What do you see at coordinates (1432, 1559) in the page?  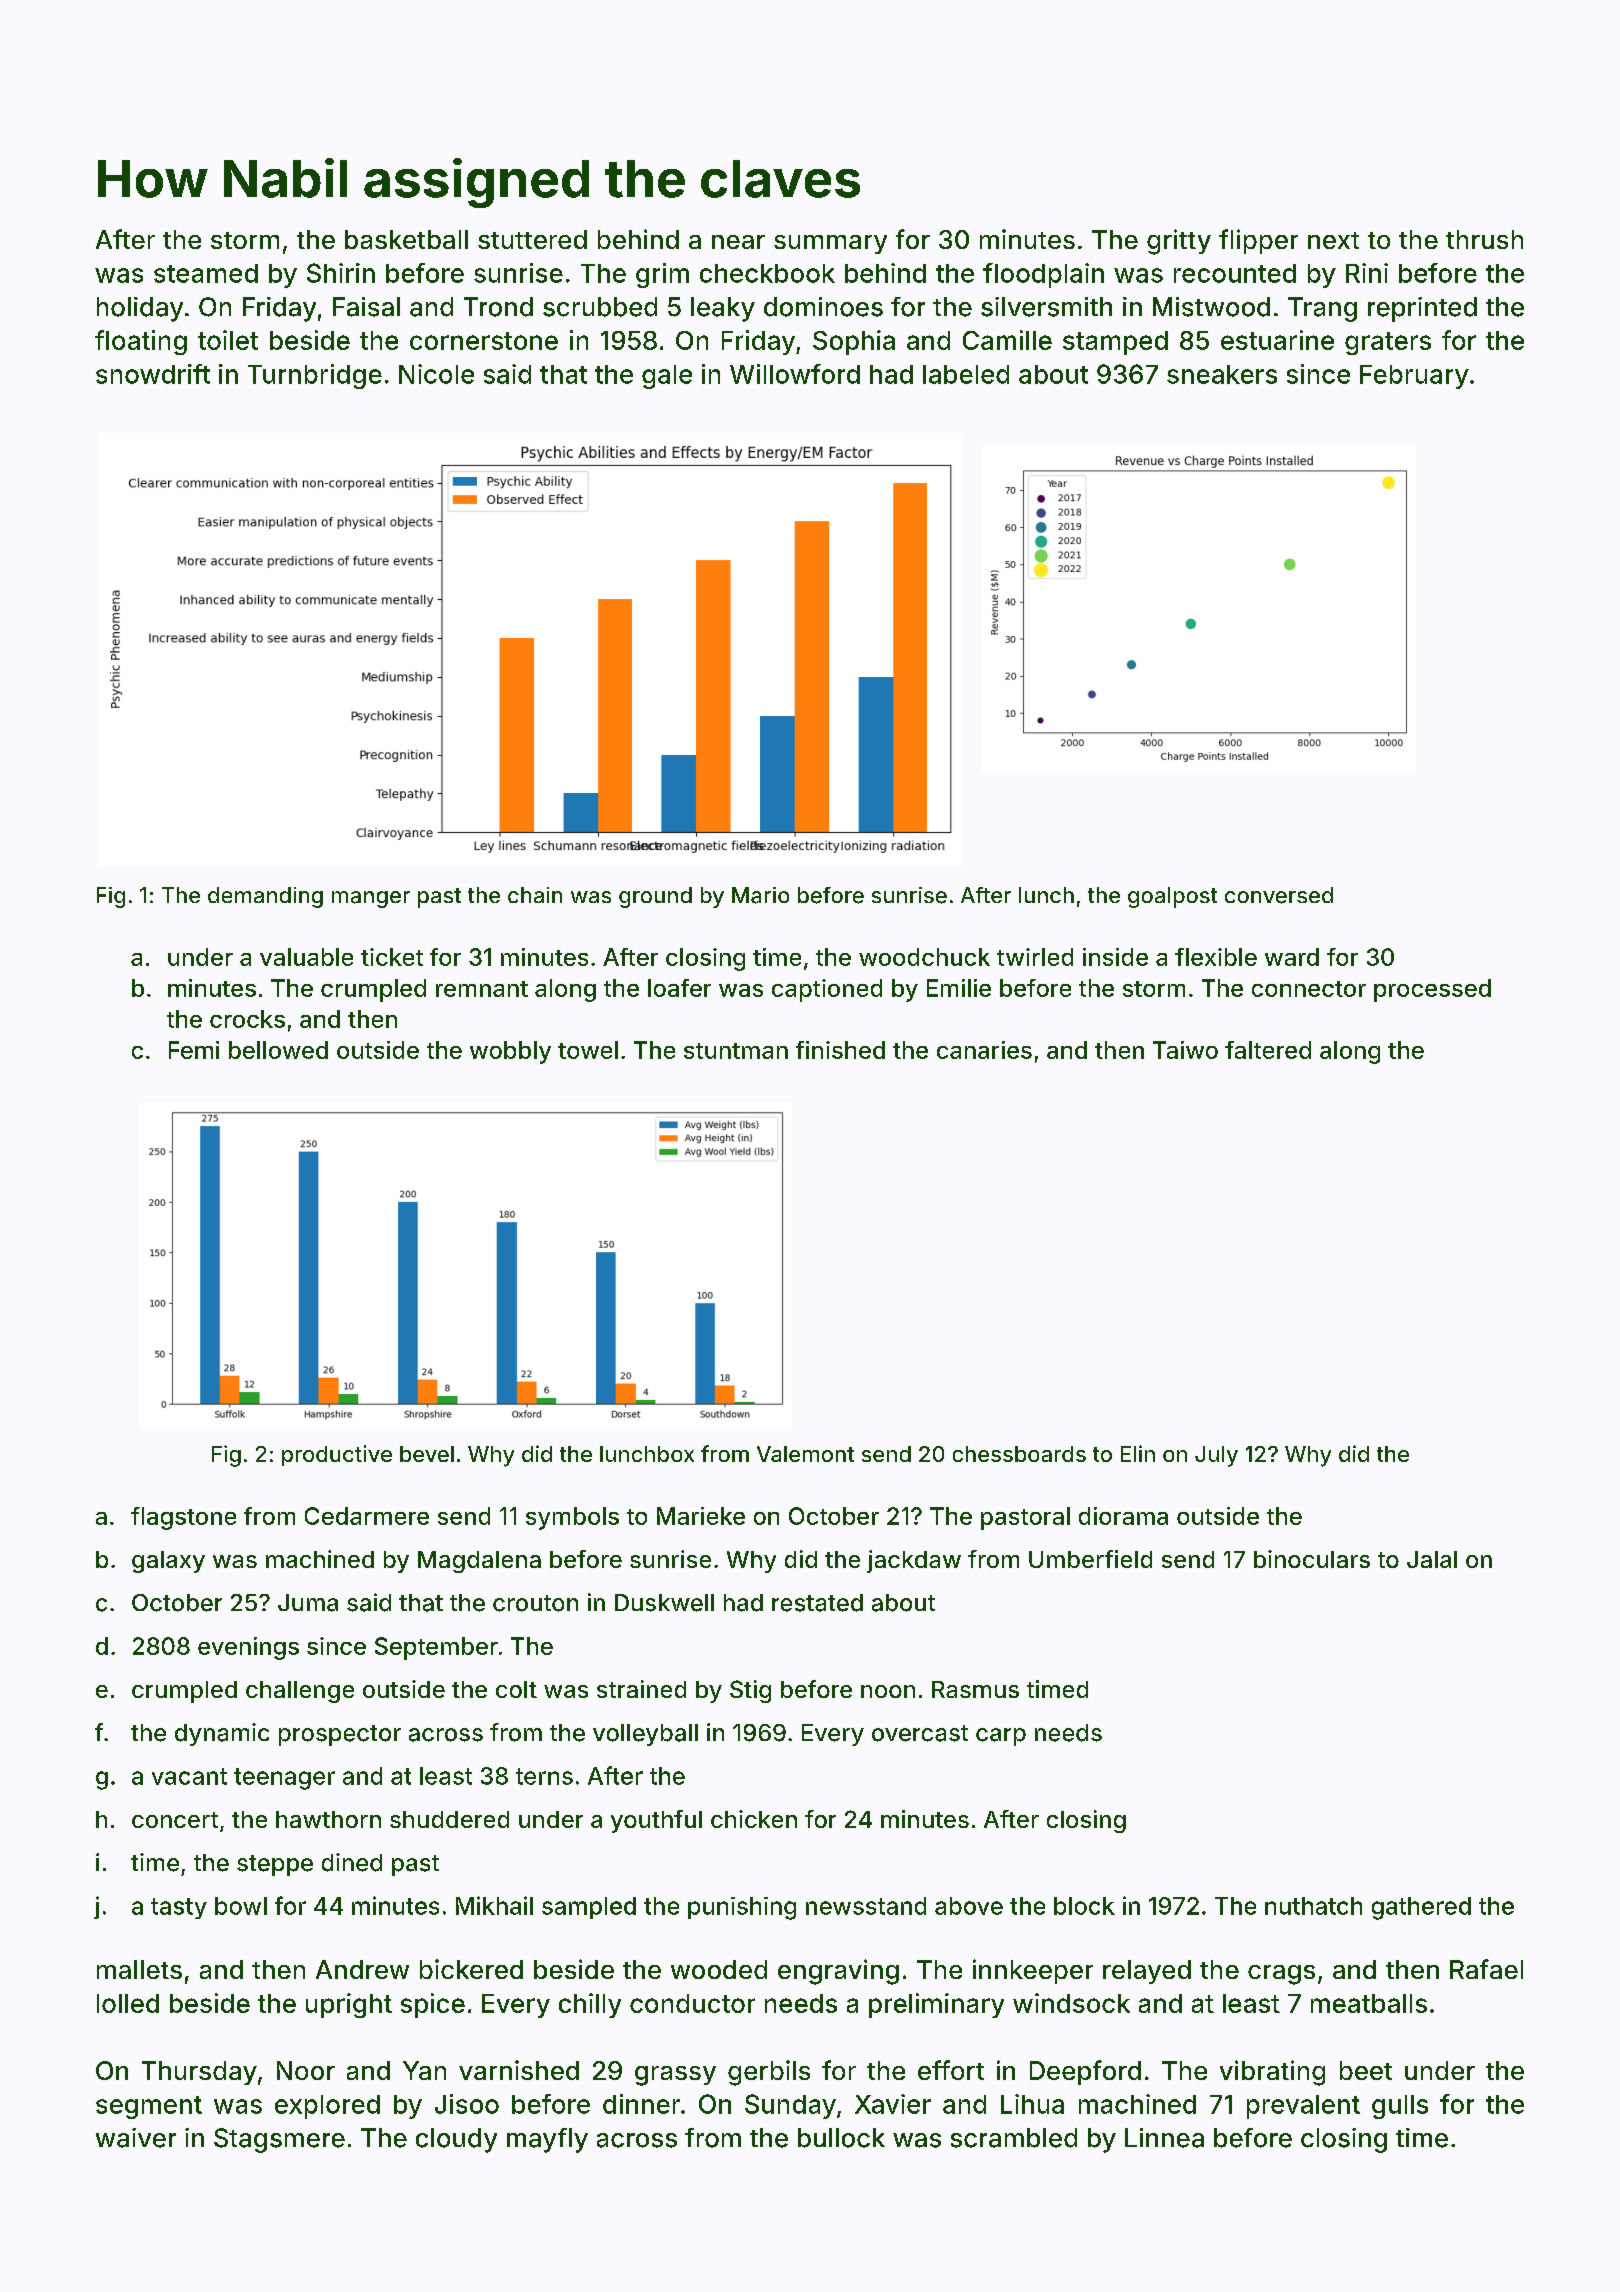 I see `Jalal` at bounding box center [1432, 1559].
